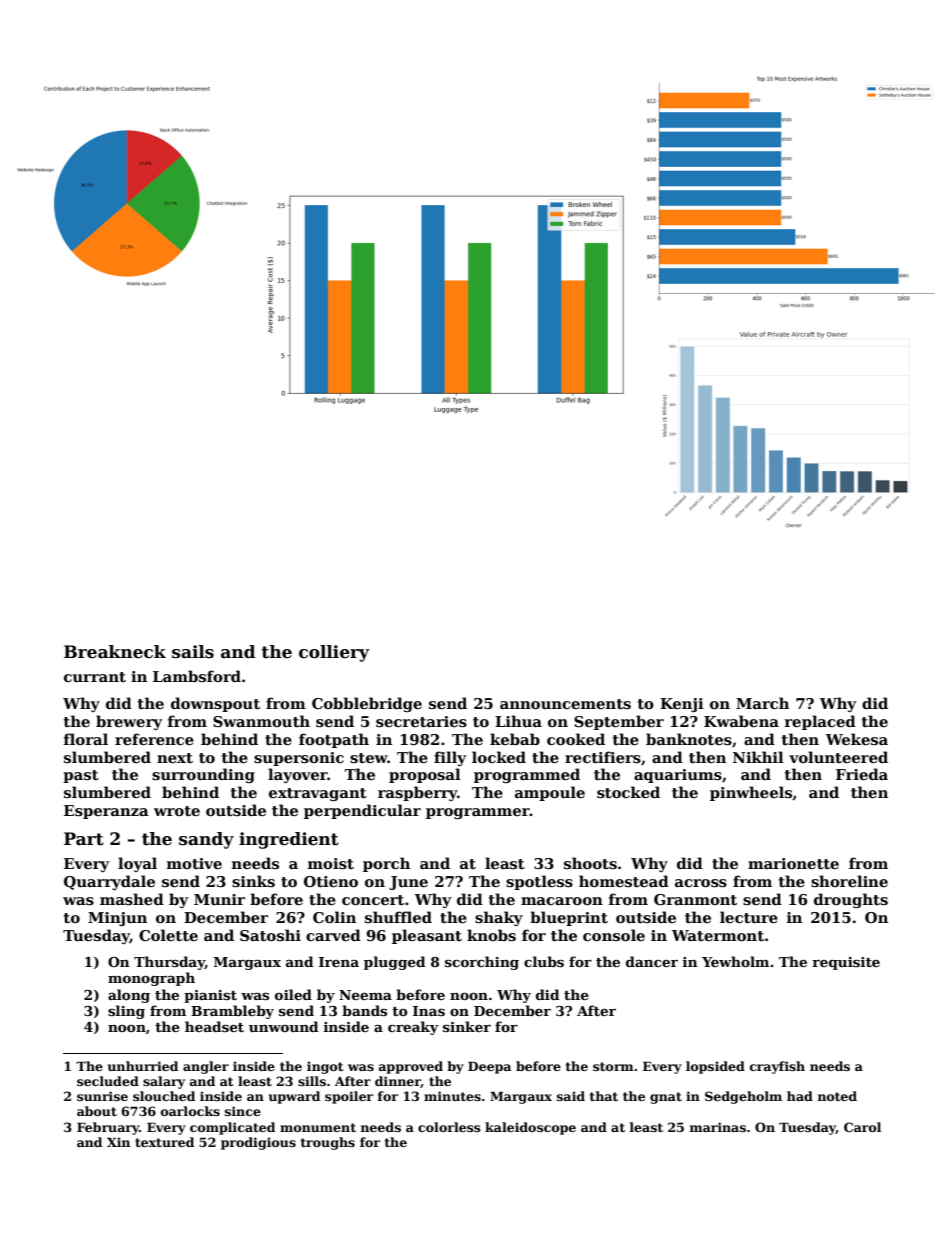 This screenshot has height=1233, width=952. Describe the element at coordinates (846, 963) in the screenshot. I see `requisite` at that location.
